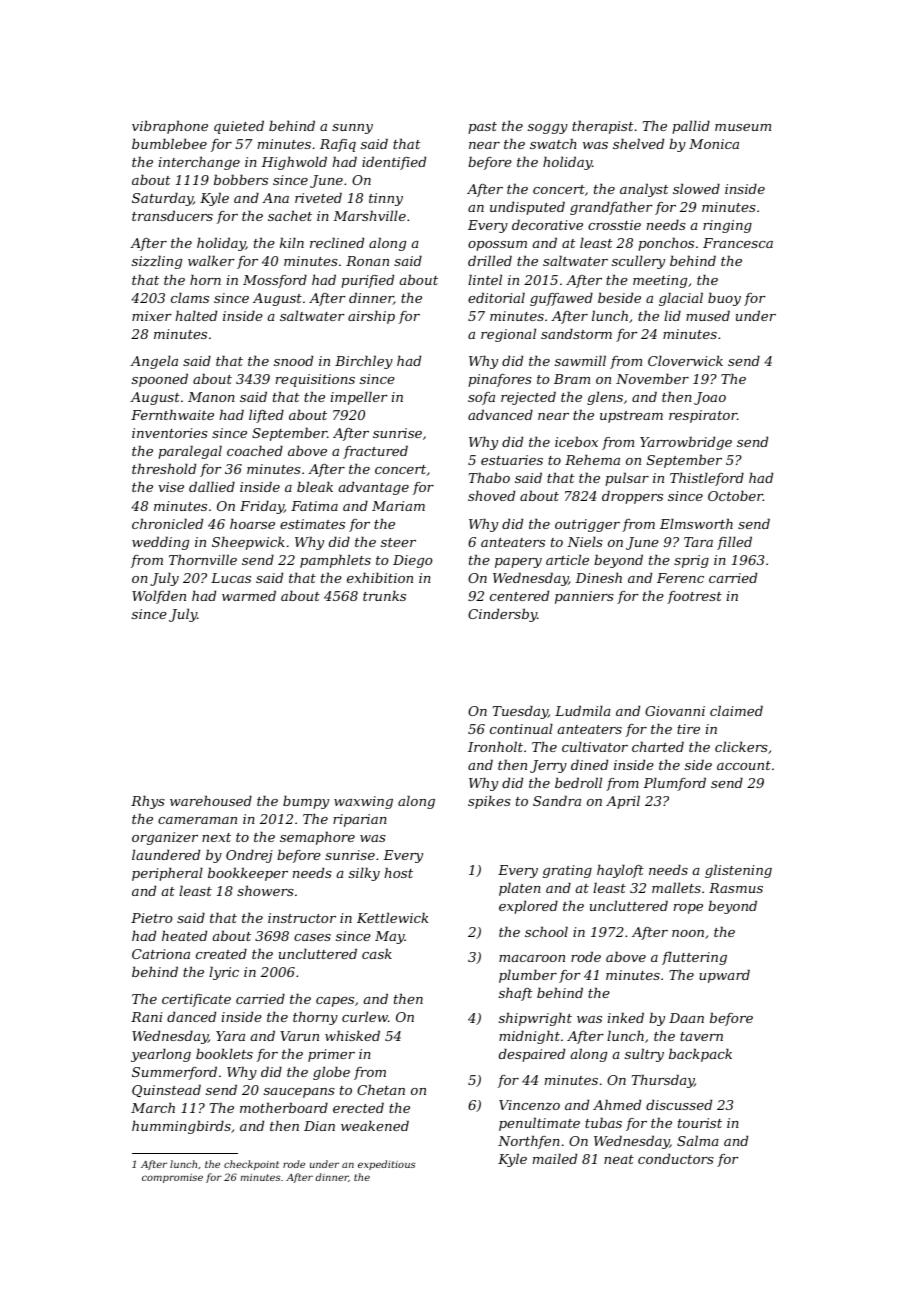 This screenshot has height=1316, width=908. I want to click on expeditious, so click(386, 1165).
